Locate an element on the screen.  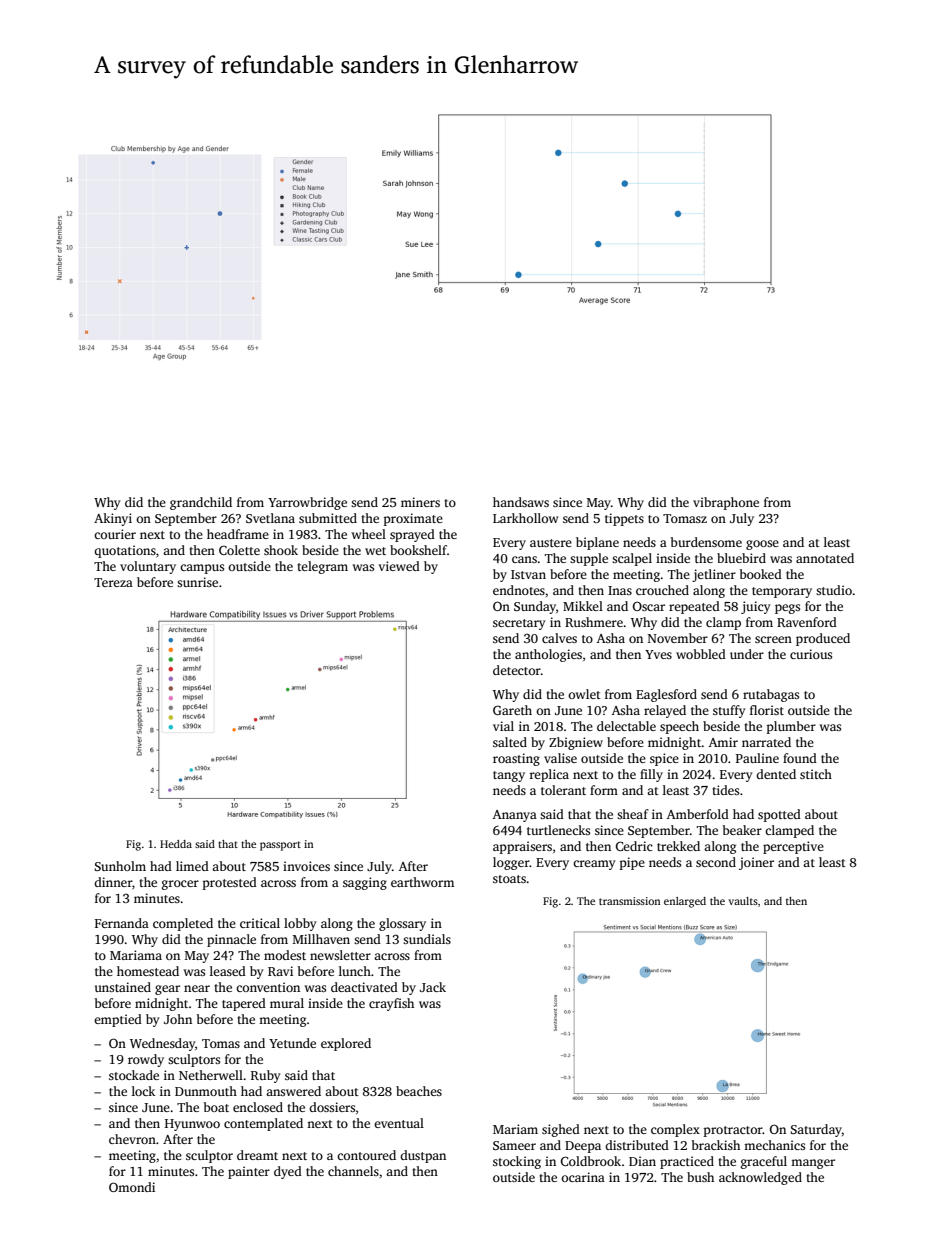
completed is located at coordinates (183, 924).
